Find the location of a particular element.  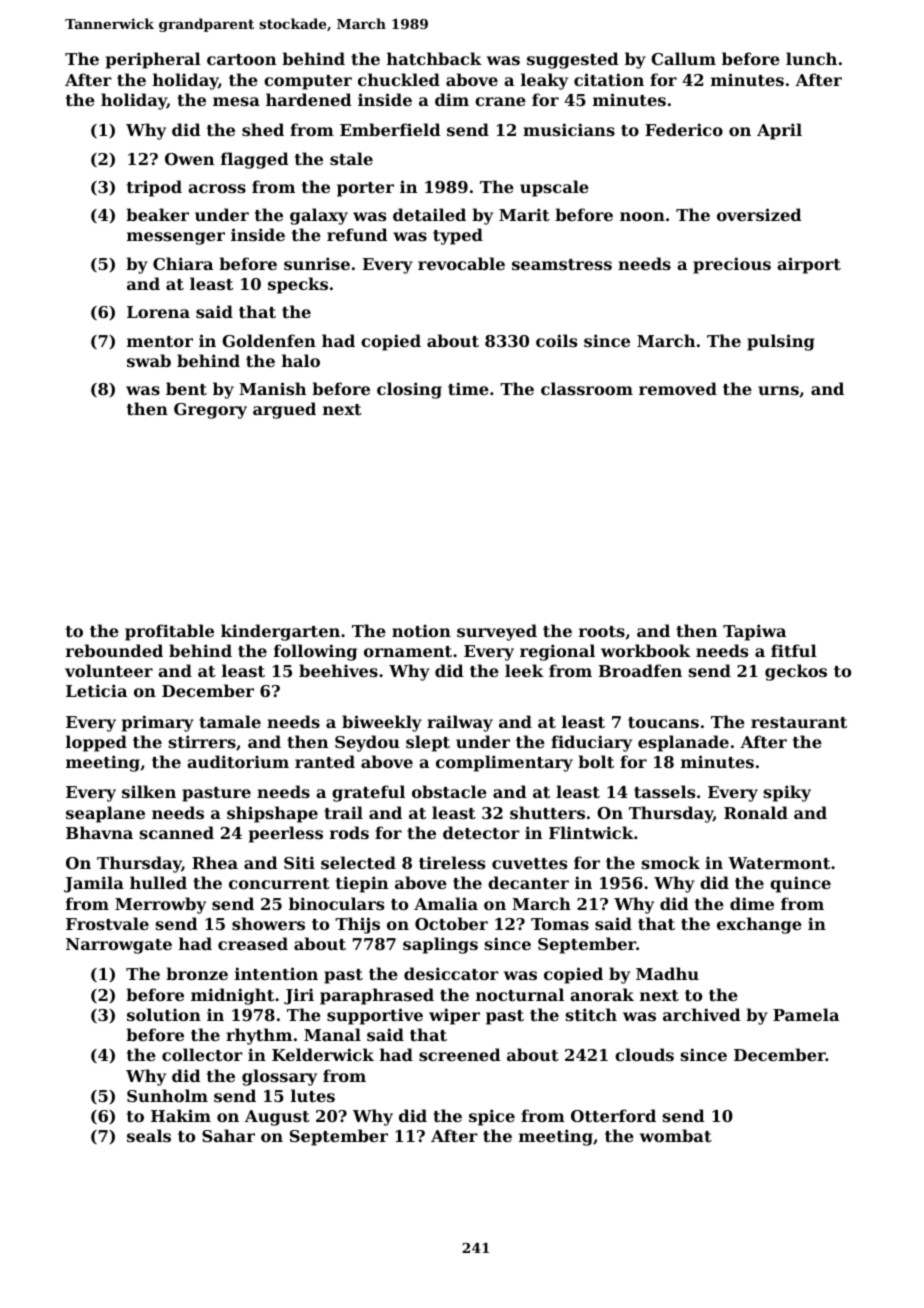

beehives is located at coordinates (338, 670).
